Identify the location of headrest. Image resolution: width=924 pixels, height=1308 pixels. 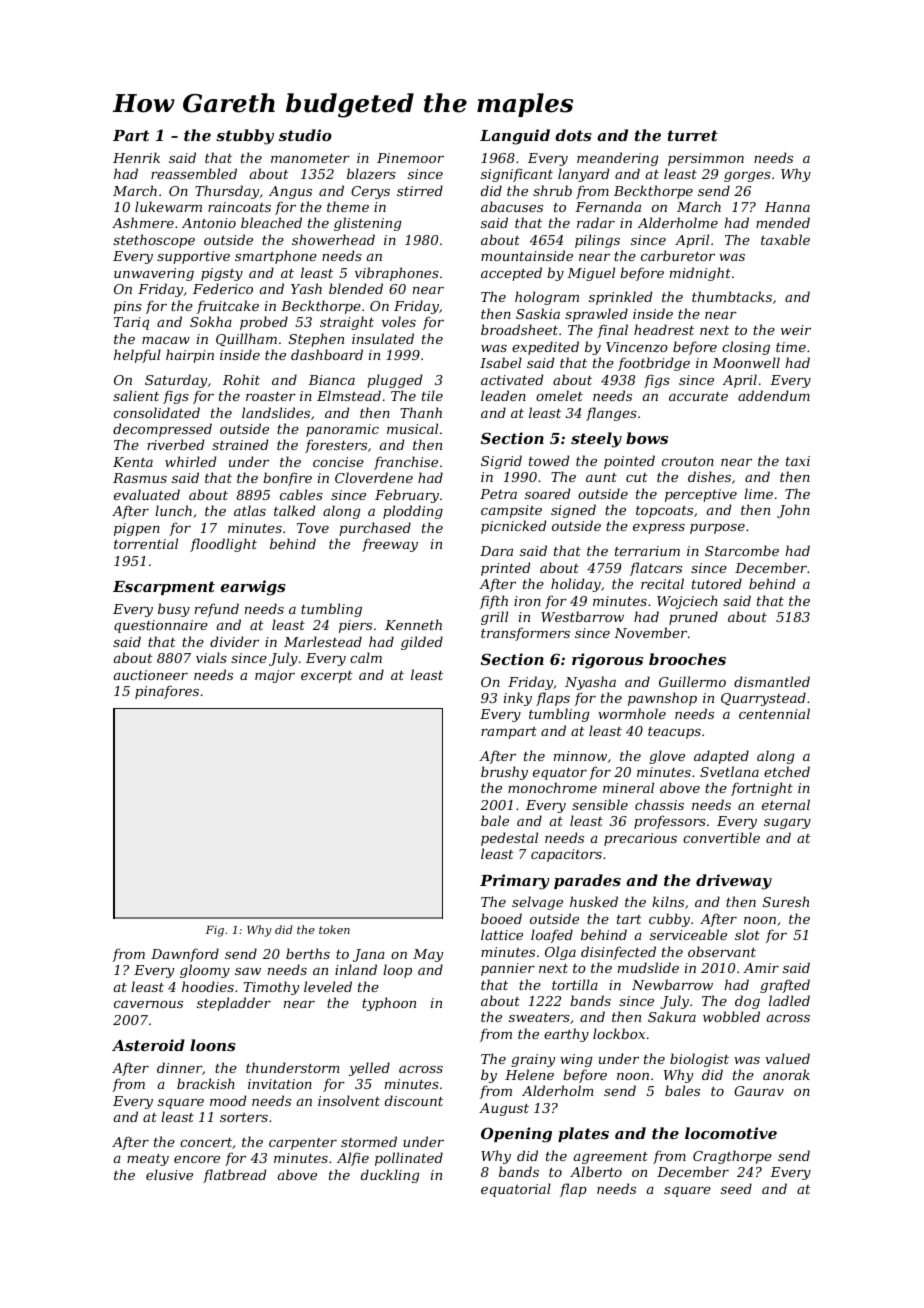
(664, 329).
